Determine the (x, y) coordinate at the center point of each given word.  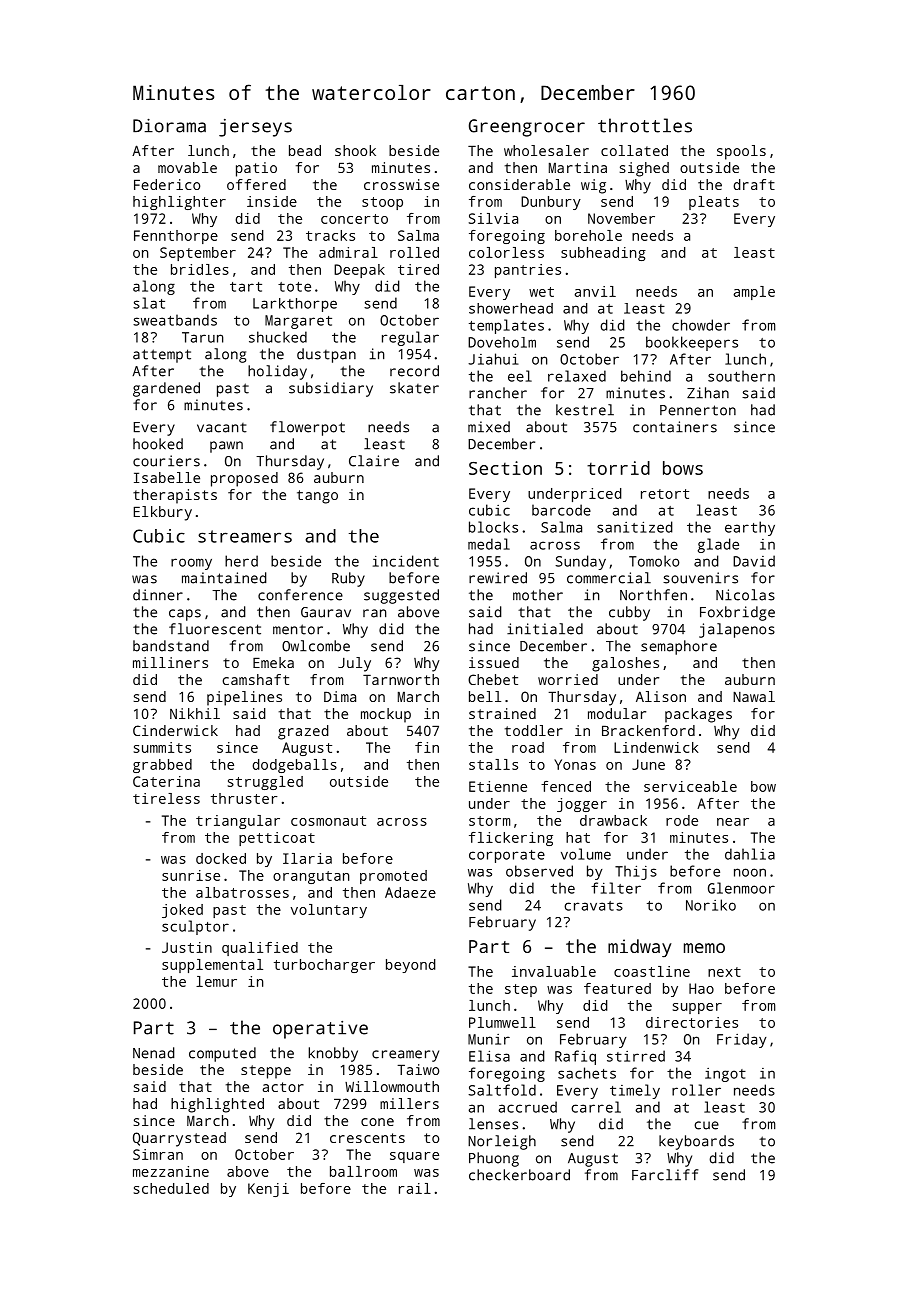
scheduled (171, 1188)
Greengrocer (527, 128)
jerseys (255, 128)
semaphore (679, 647)
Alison (661, 696)
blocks (493, 527)
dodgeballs (295, 766)
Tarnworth (401, 679)
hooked (158, 444)
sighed (644, 169)
